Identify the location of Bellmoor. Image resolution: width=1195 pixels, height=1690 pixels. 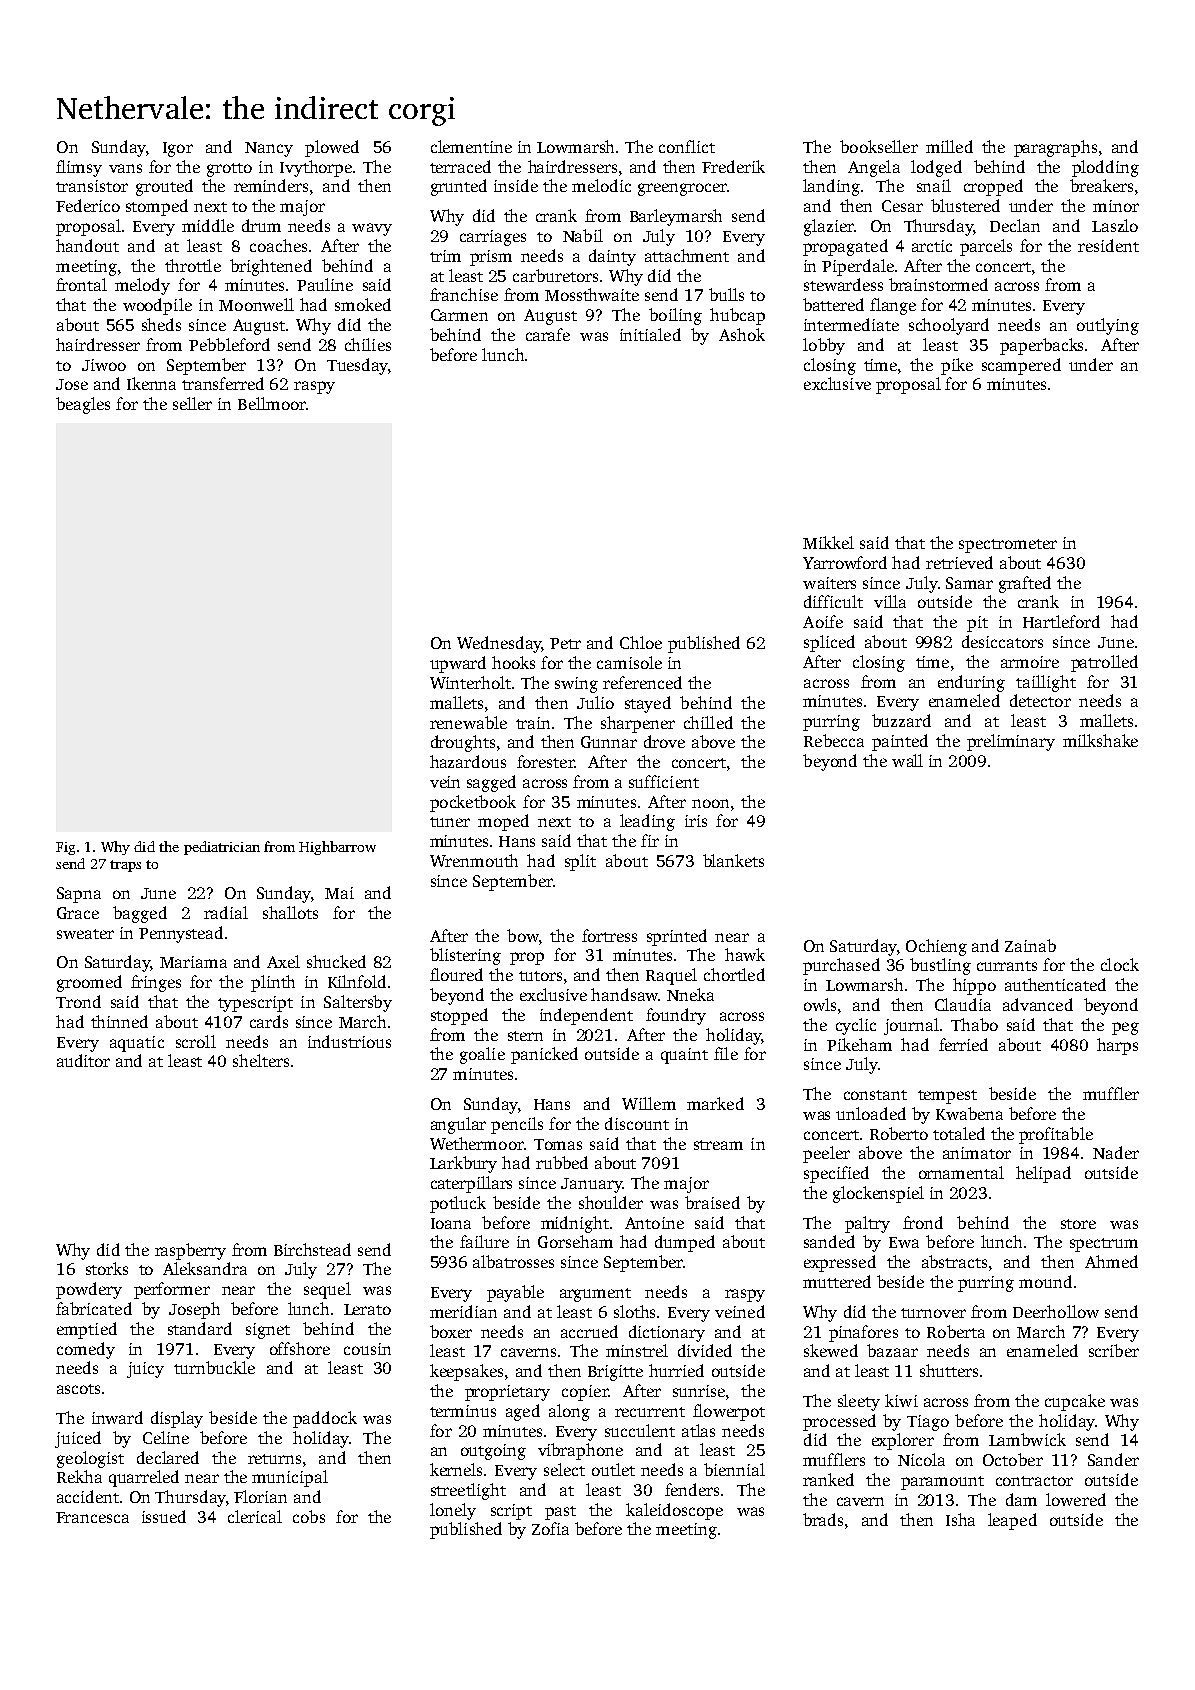
(272, 403).
